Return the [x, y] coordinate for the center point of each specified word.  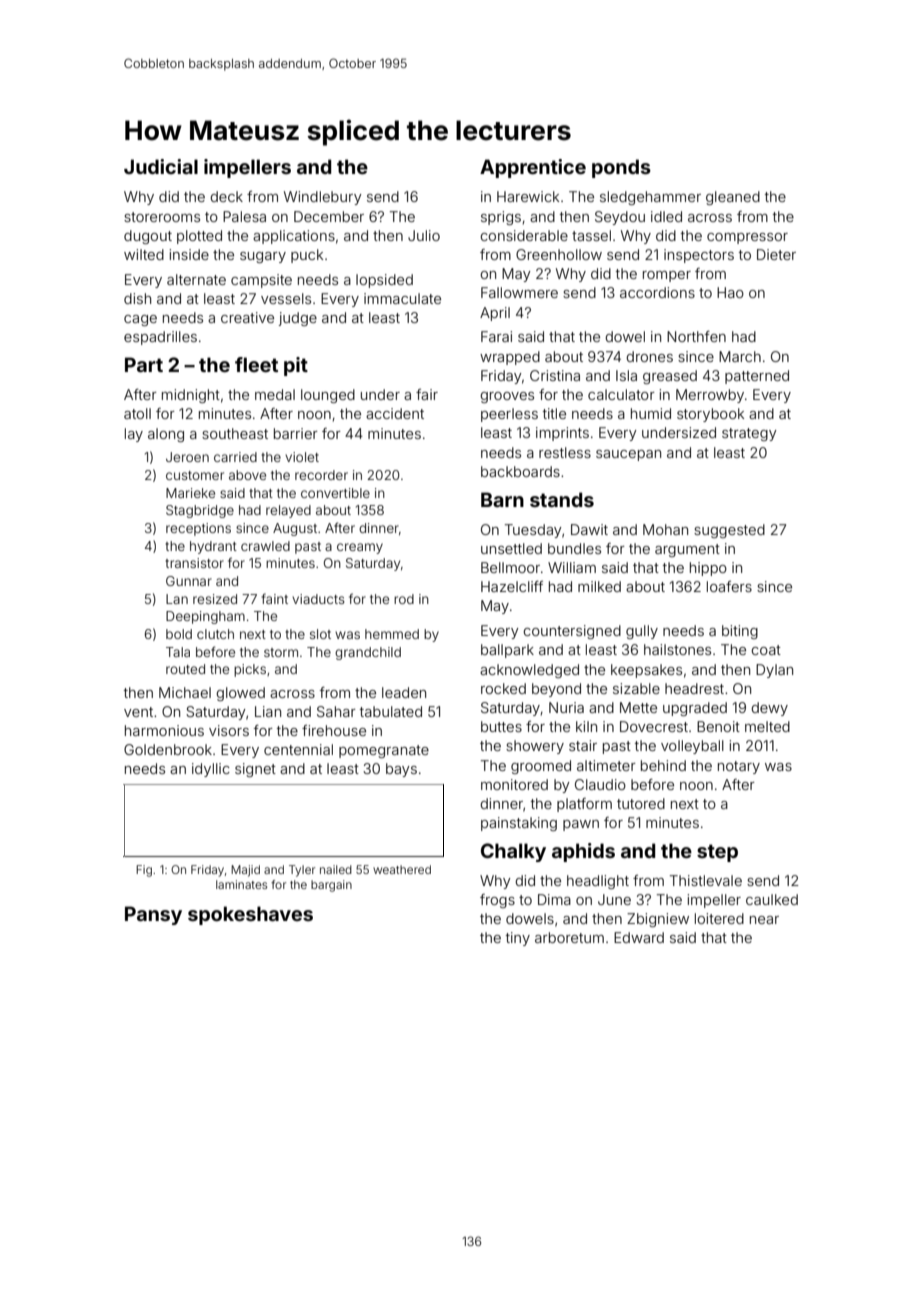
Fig [144, 871]
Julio [424, 235]
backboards [520, 471]
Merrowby [710, 396]
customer [195, 475]
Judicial [161, 166]
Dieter [776, 254]
